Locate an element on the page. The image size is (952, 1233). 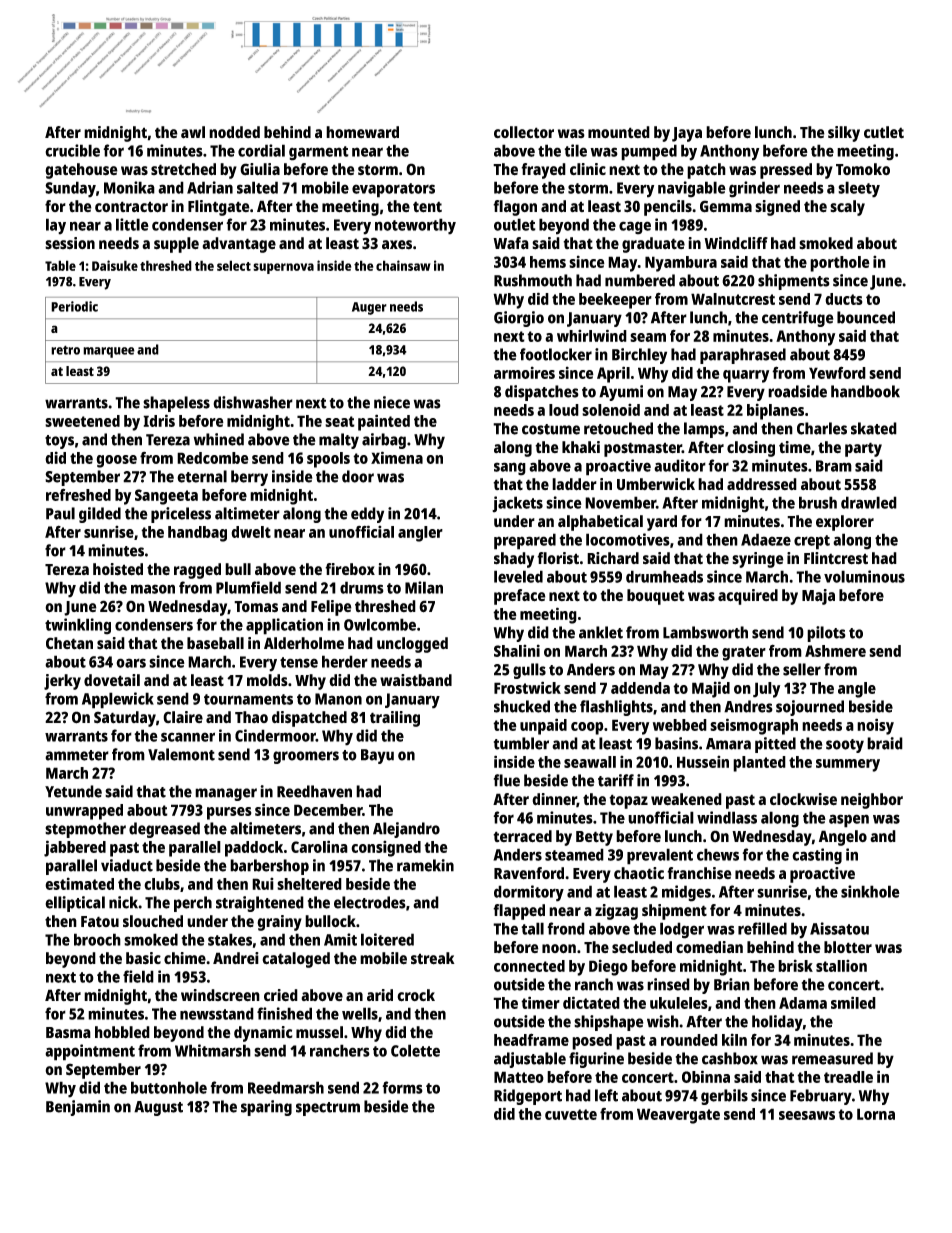
Windcliff is located at coordinates (736, 243).
